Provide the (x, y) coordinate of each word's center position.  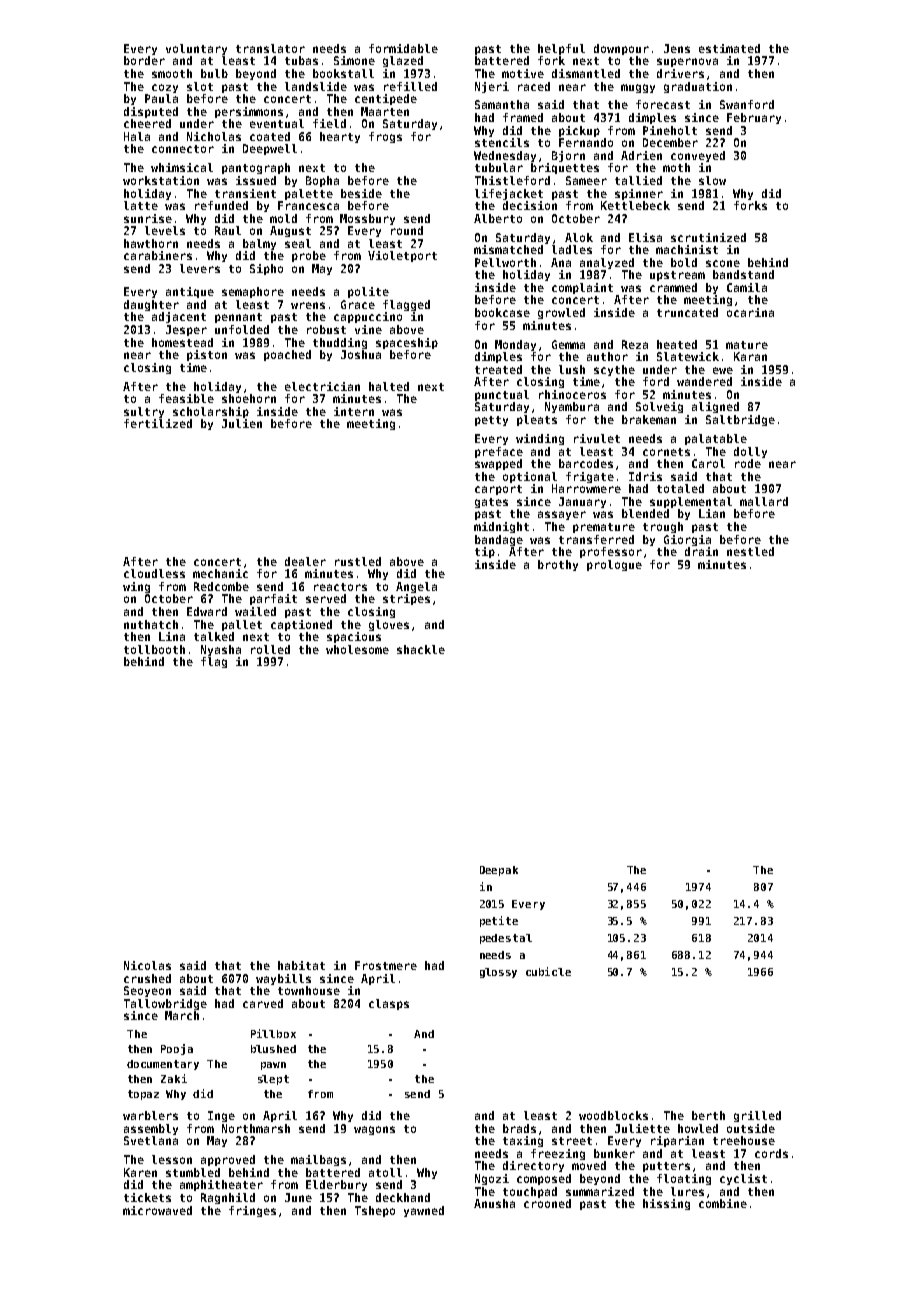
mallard (764, 501)
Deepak (499, 871)
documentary (163, 1065)
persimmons (249, 112)
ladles (572, 249)
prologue (614, 565)
